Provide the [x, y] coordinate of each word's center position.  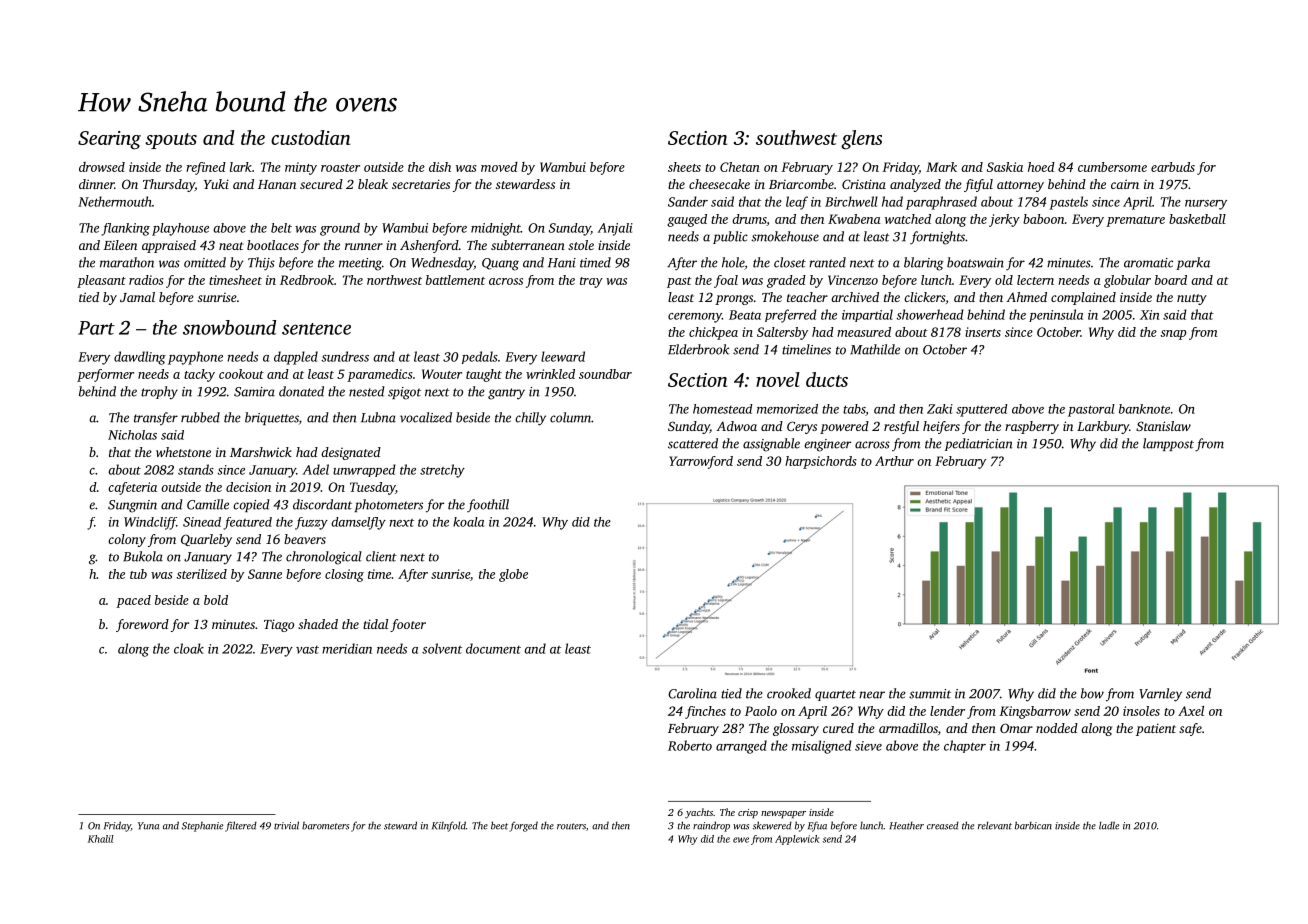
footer [408, 625]
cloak [189, 648]
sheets [684, 167]
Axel [1191, 711]
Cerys [802, 427]
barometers [325, 826]
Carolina [692, 693]
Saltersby [782, 333]
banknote [1144, 409]
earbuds [1173, 167]
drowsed [102, 167]
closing [344, 575]
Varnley [1160, 695]
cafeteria [132, 488]
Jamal [137, 297]
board [1171, 280]
